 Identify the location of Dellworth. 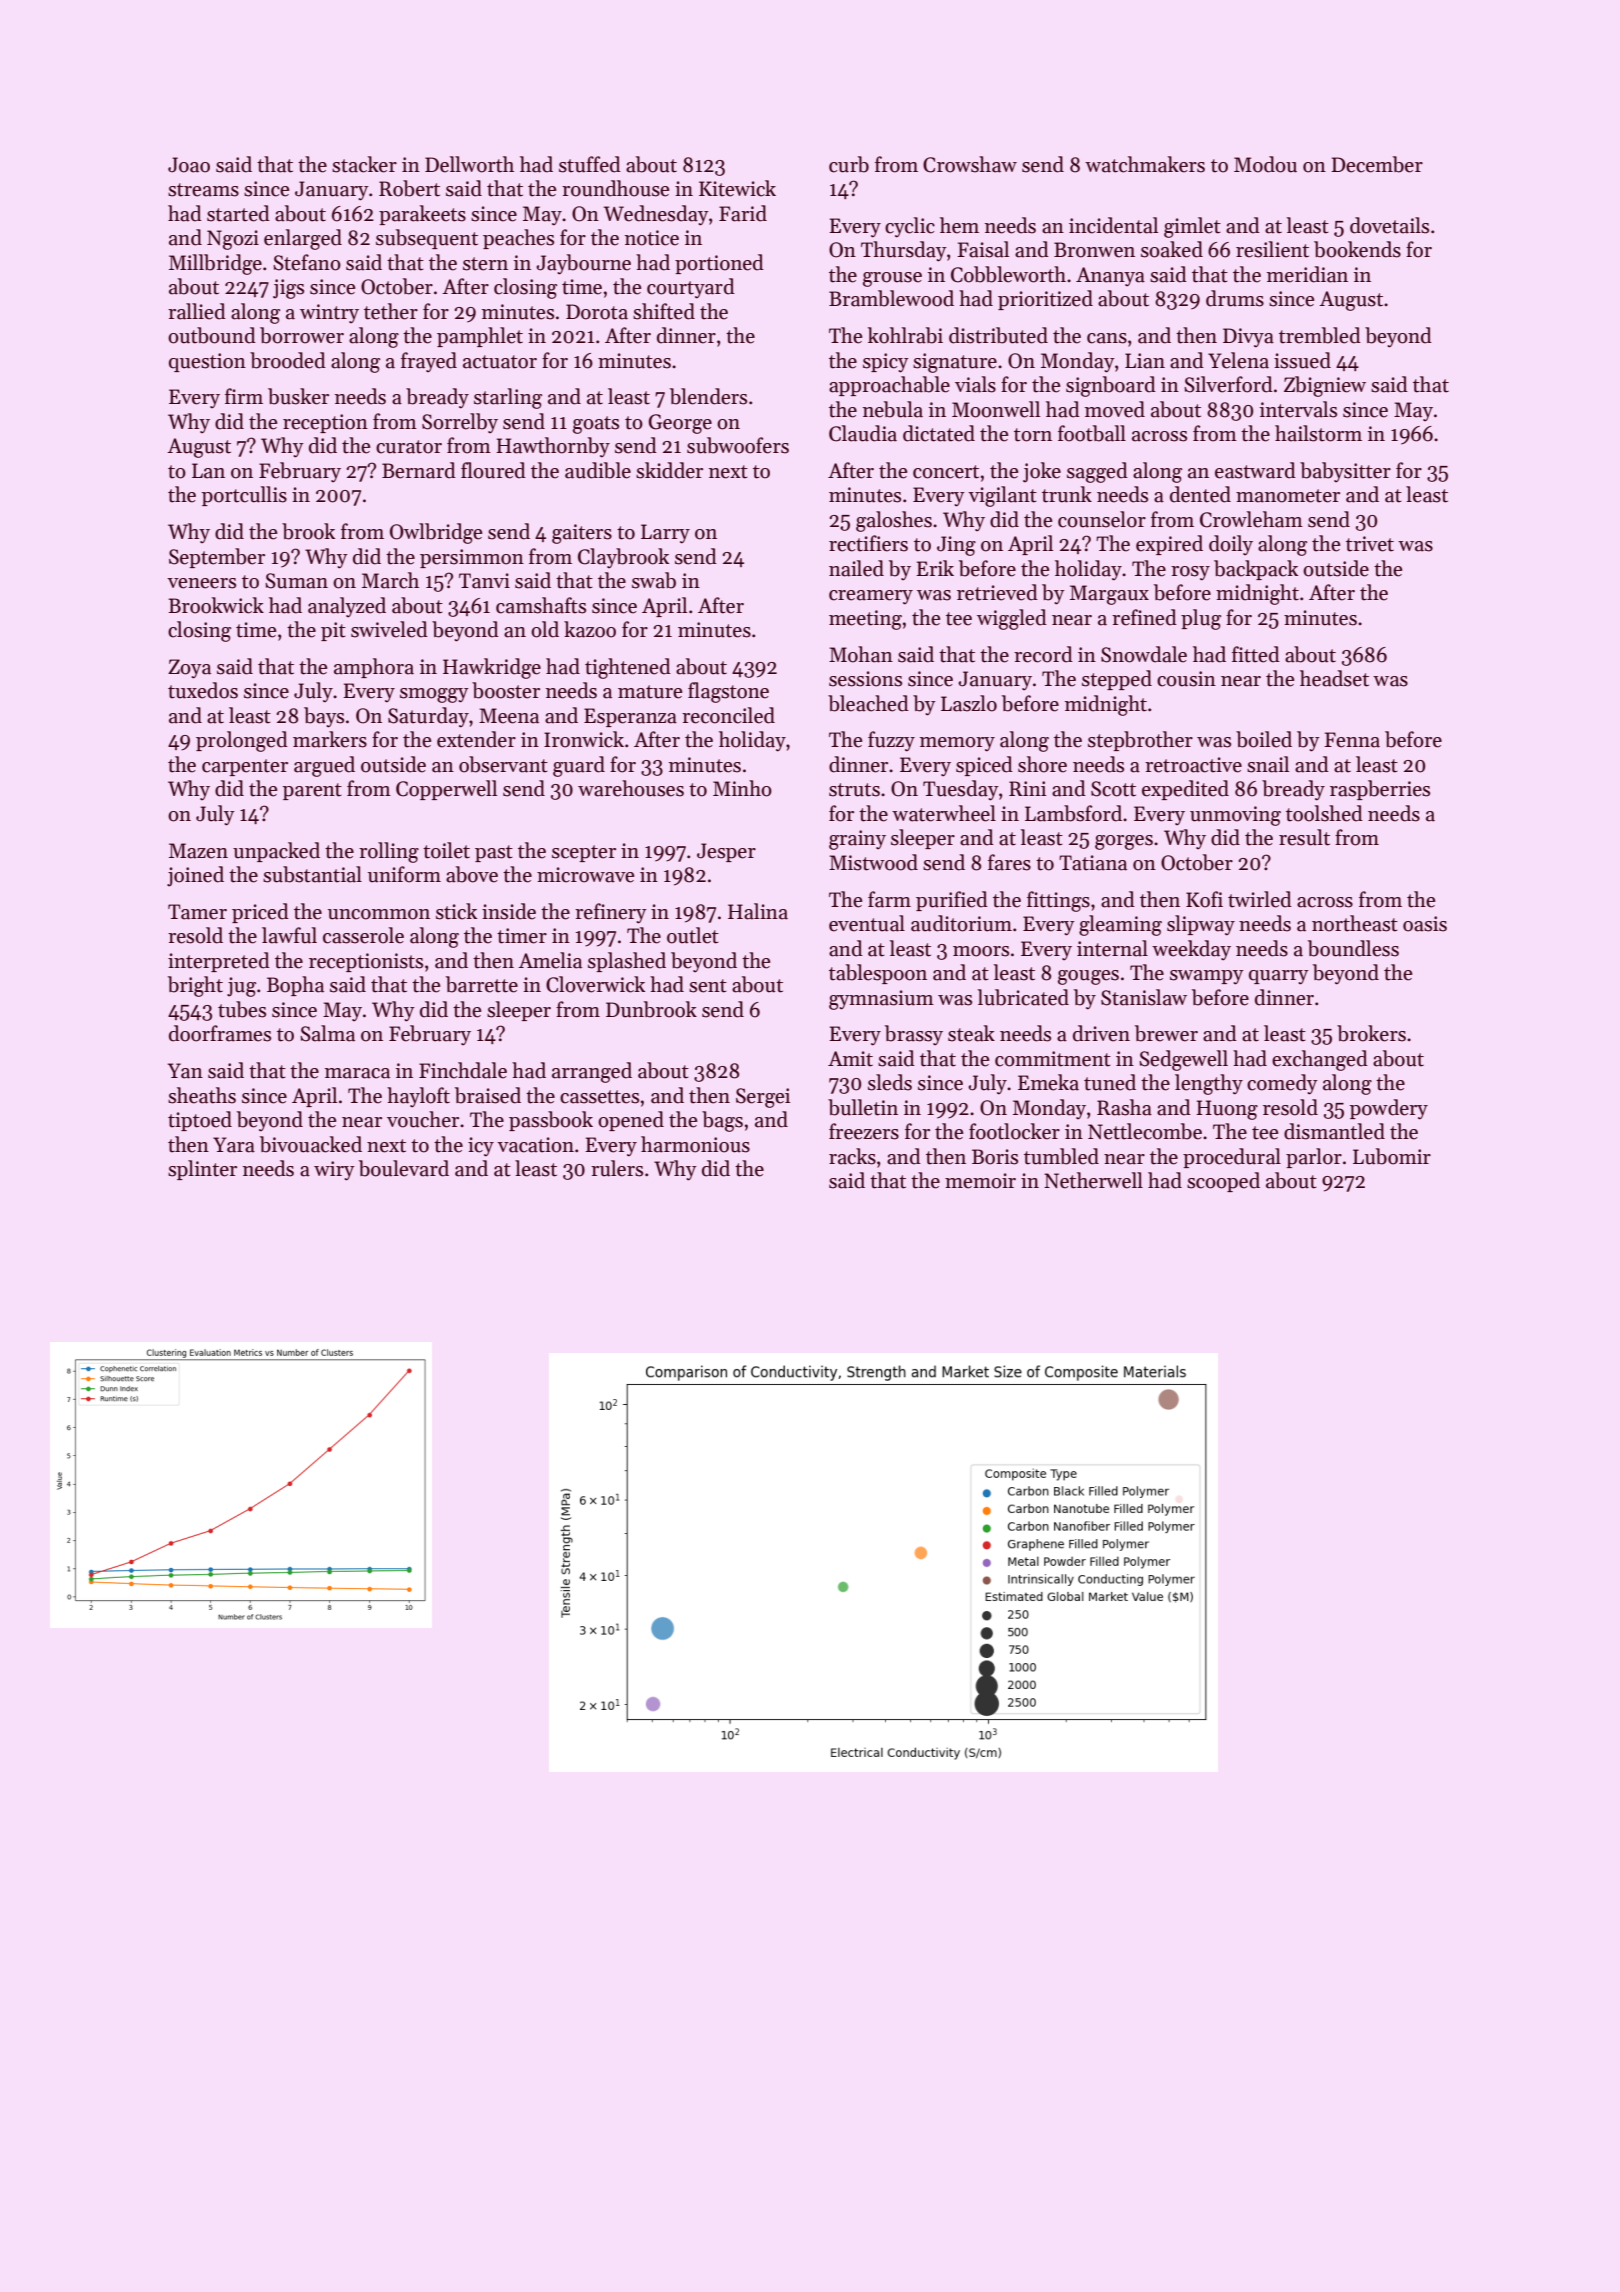
(469, 164).
